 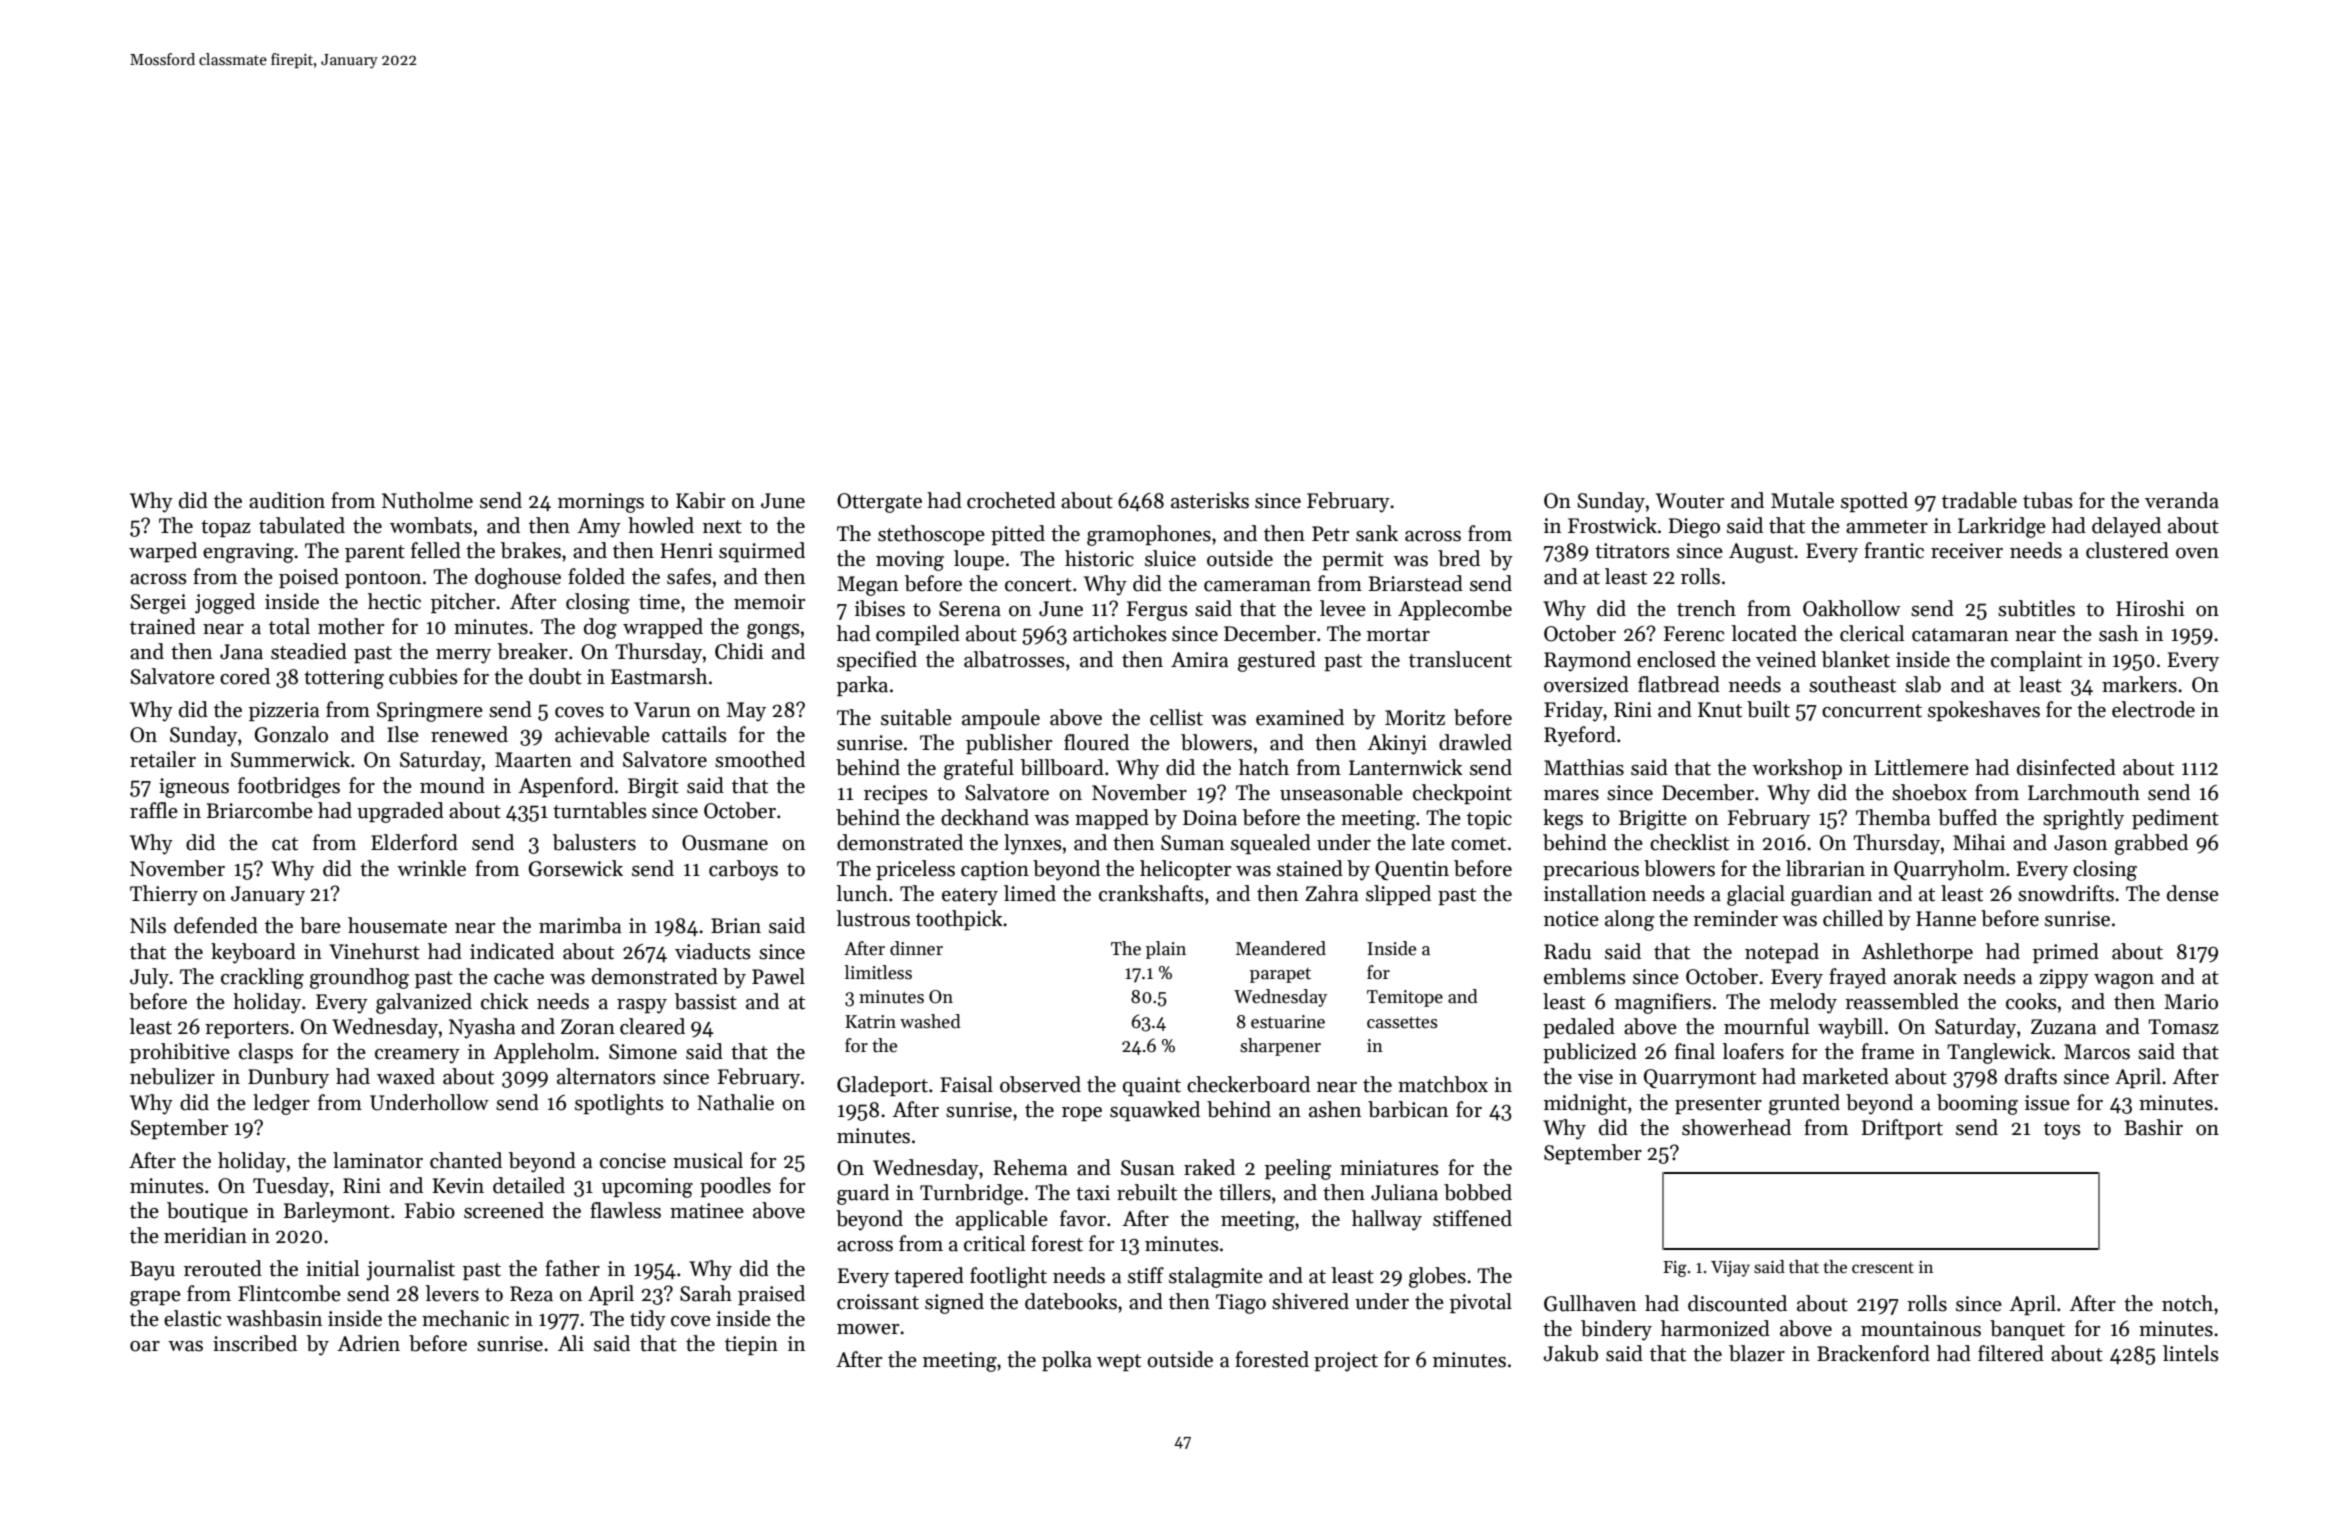 I want to click on crocheted, so click(x=1011, y=500).
